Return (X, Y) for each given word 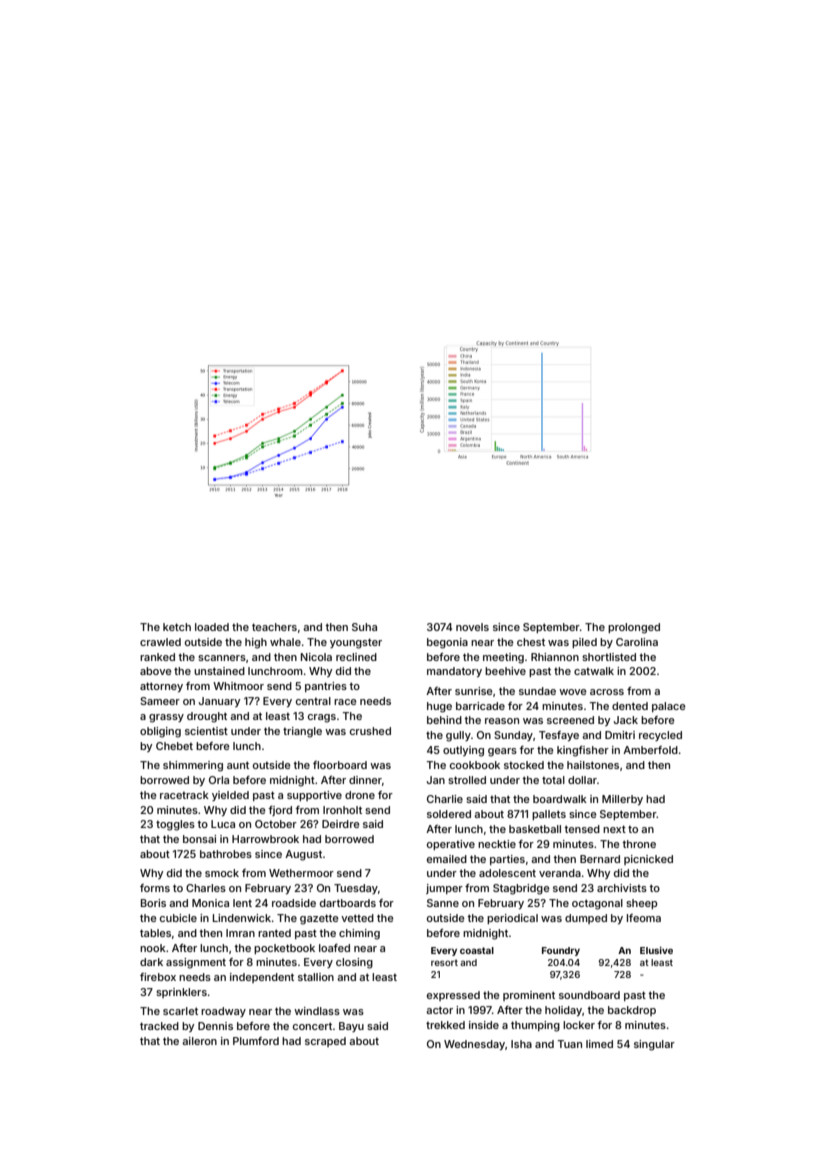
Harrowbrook (265, 839)
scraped (325, 1042)
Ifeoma (644, 918)
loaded (212, 627)
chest (531, 642)
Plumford (256, 1041)
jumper (444, 889)
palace (669, 707)
